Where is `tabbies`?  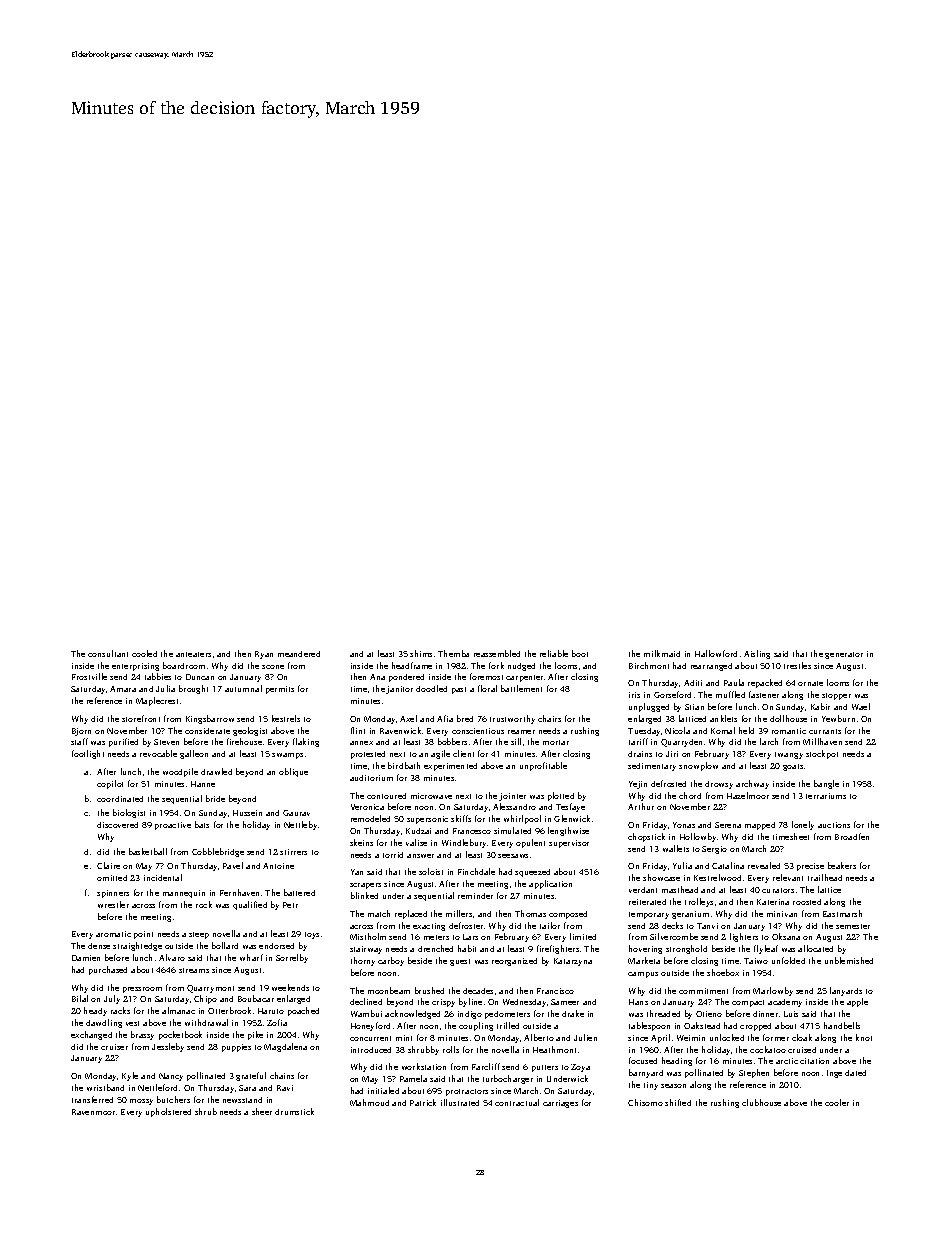
tabbies is located at coordinates (158, 676).
